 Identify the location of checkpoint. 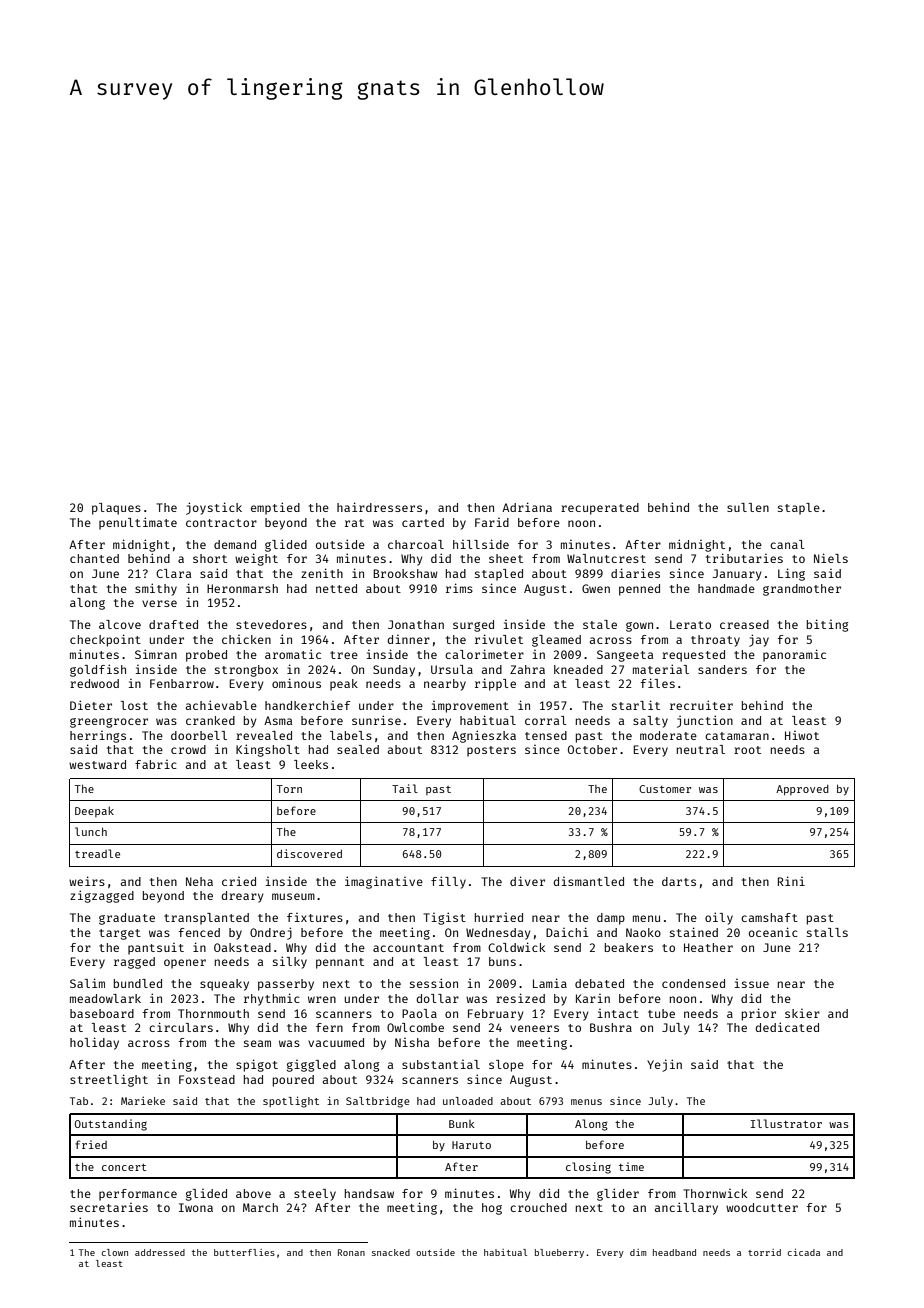
(105, 640).
